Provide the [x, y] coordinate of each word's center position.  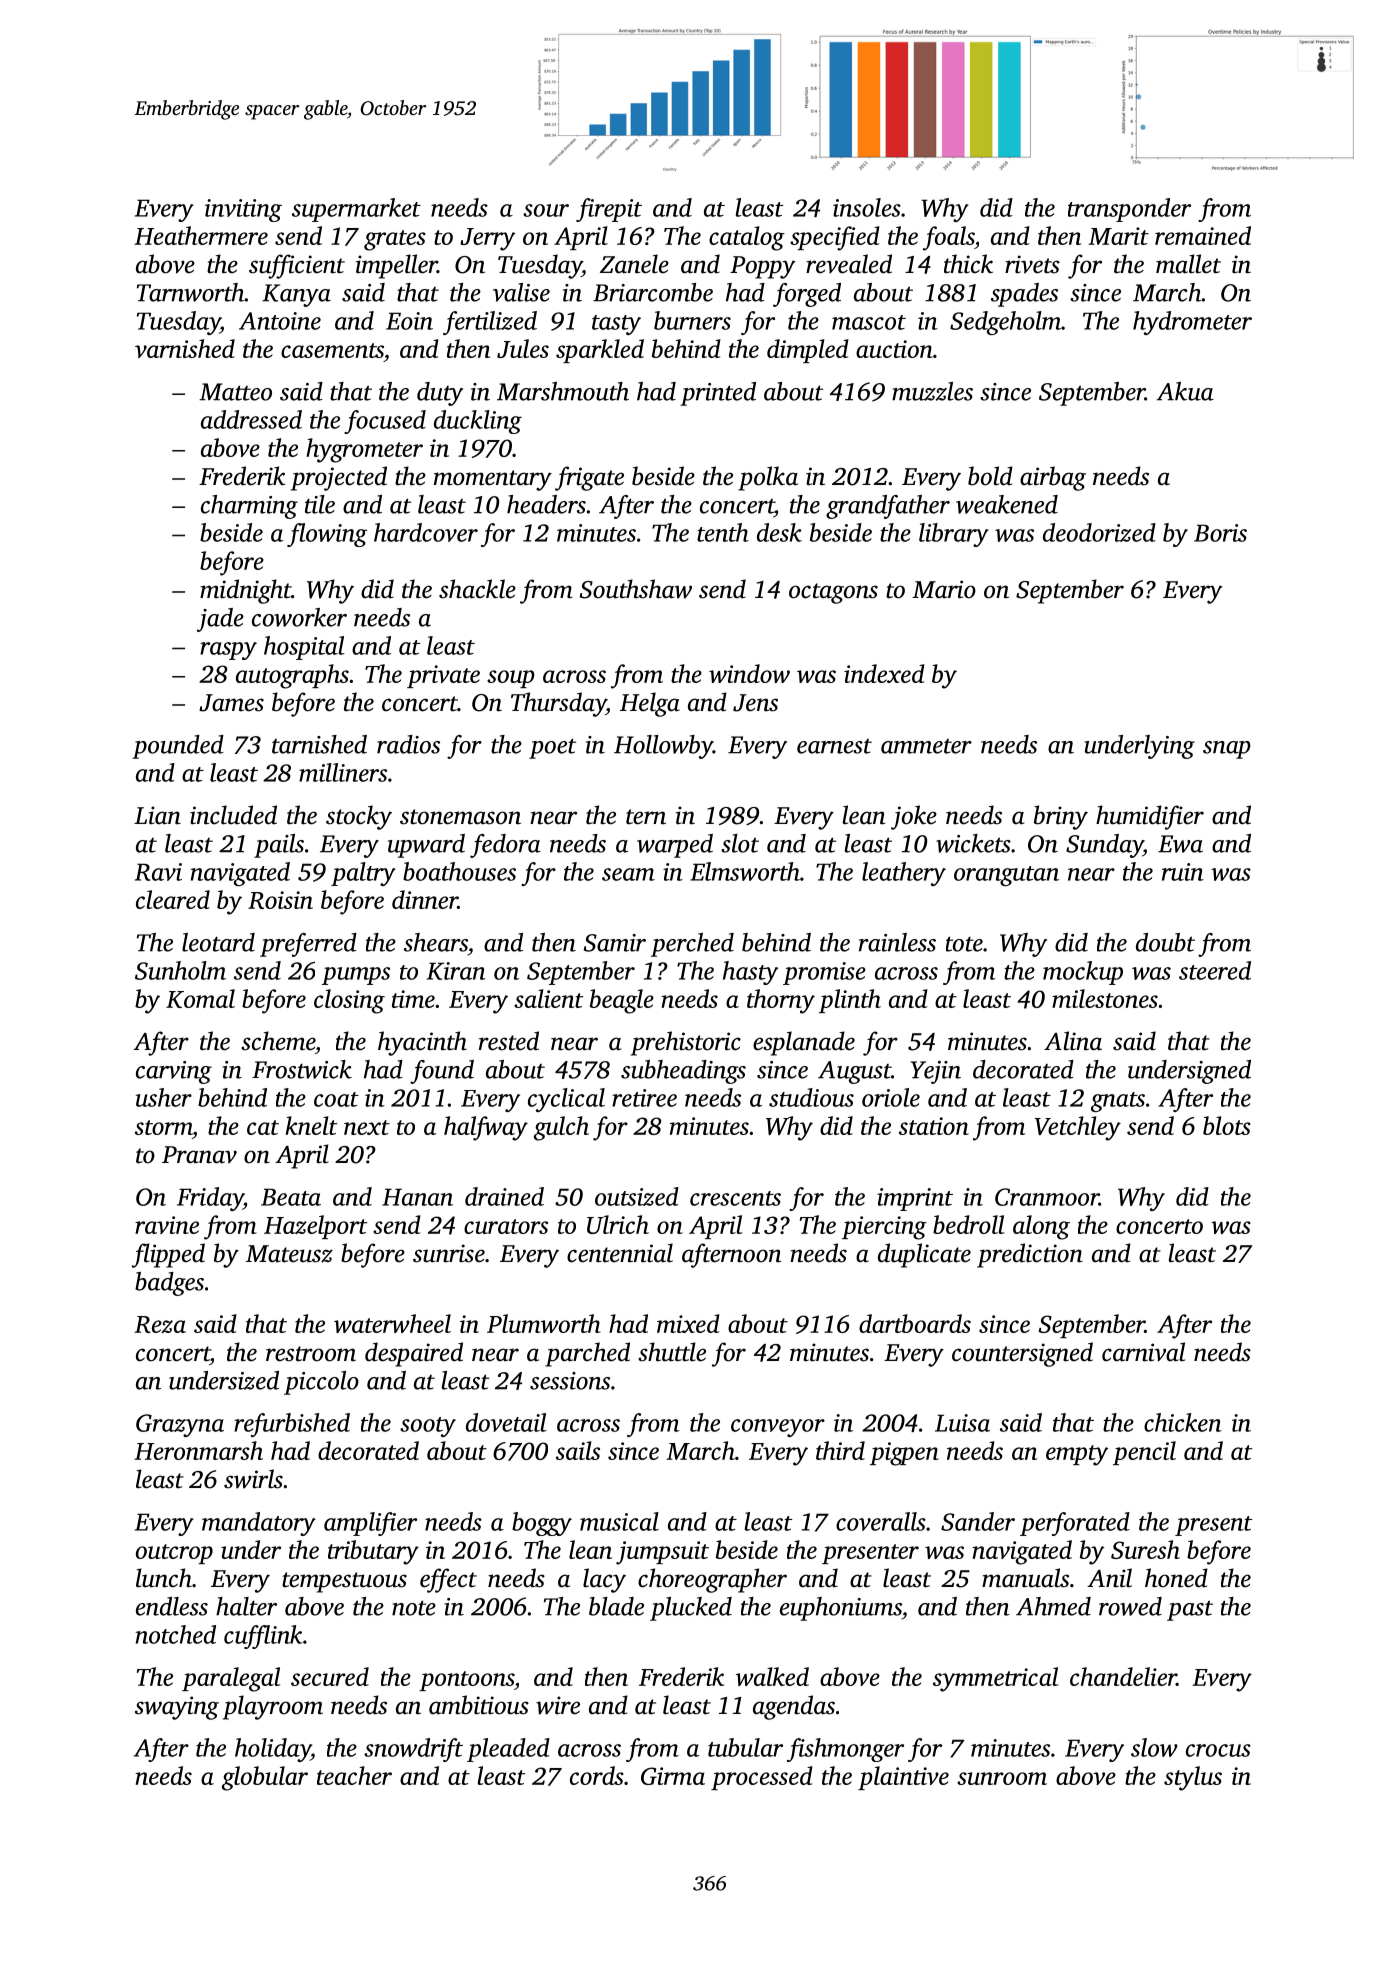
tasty [616, 325]
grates [395, 240]
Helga [650, 704]
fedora [505, 846]
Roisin [280, 900]
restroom [311, 1354]
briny [1061, 817]
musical [619, 1521]
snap [1227, 750]
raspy [228, 651]
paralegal [231, 1679]
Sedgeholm [1005, 323]
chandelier [1123, 1676]
